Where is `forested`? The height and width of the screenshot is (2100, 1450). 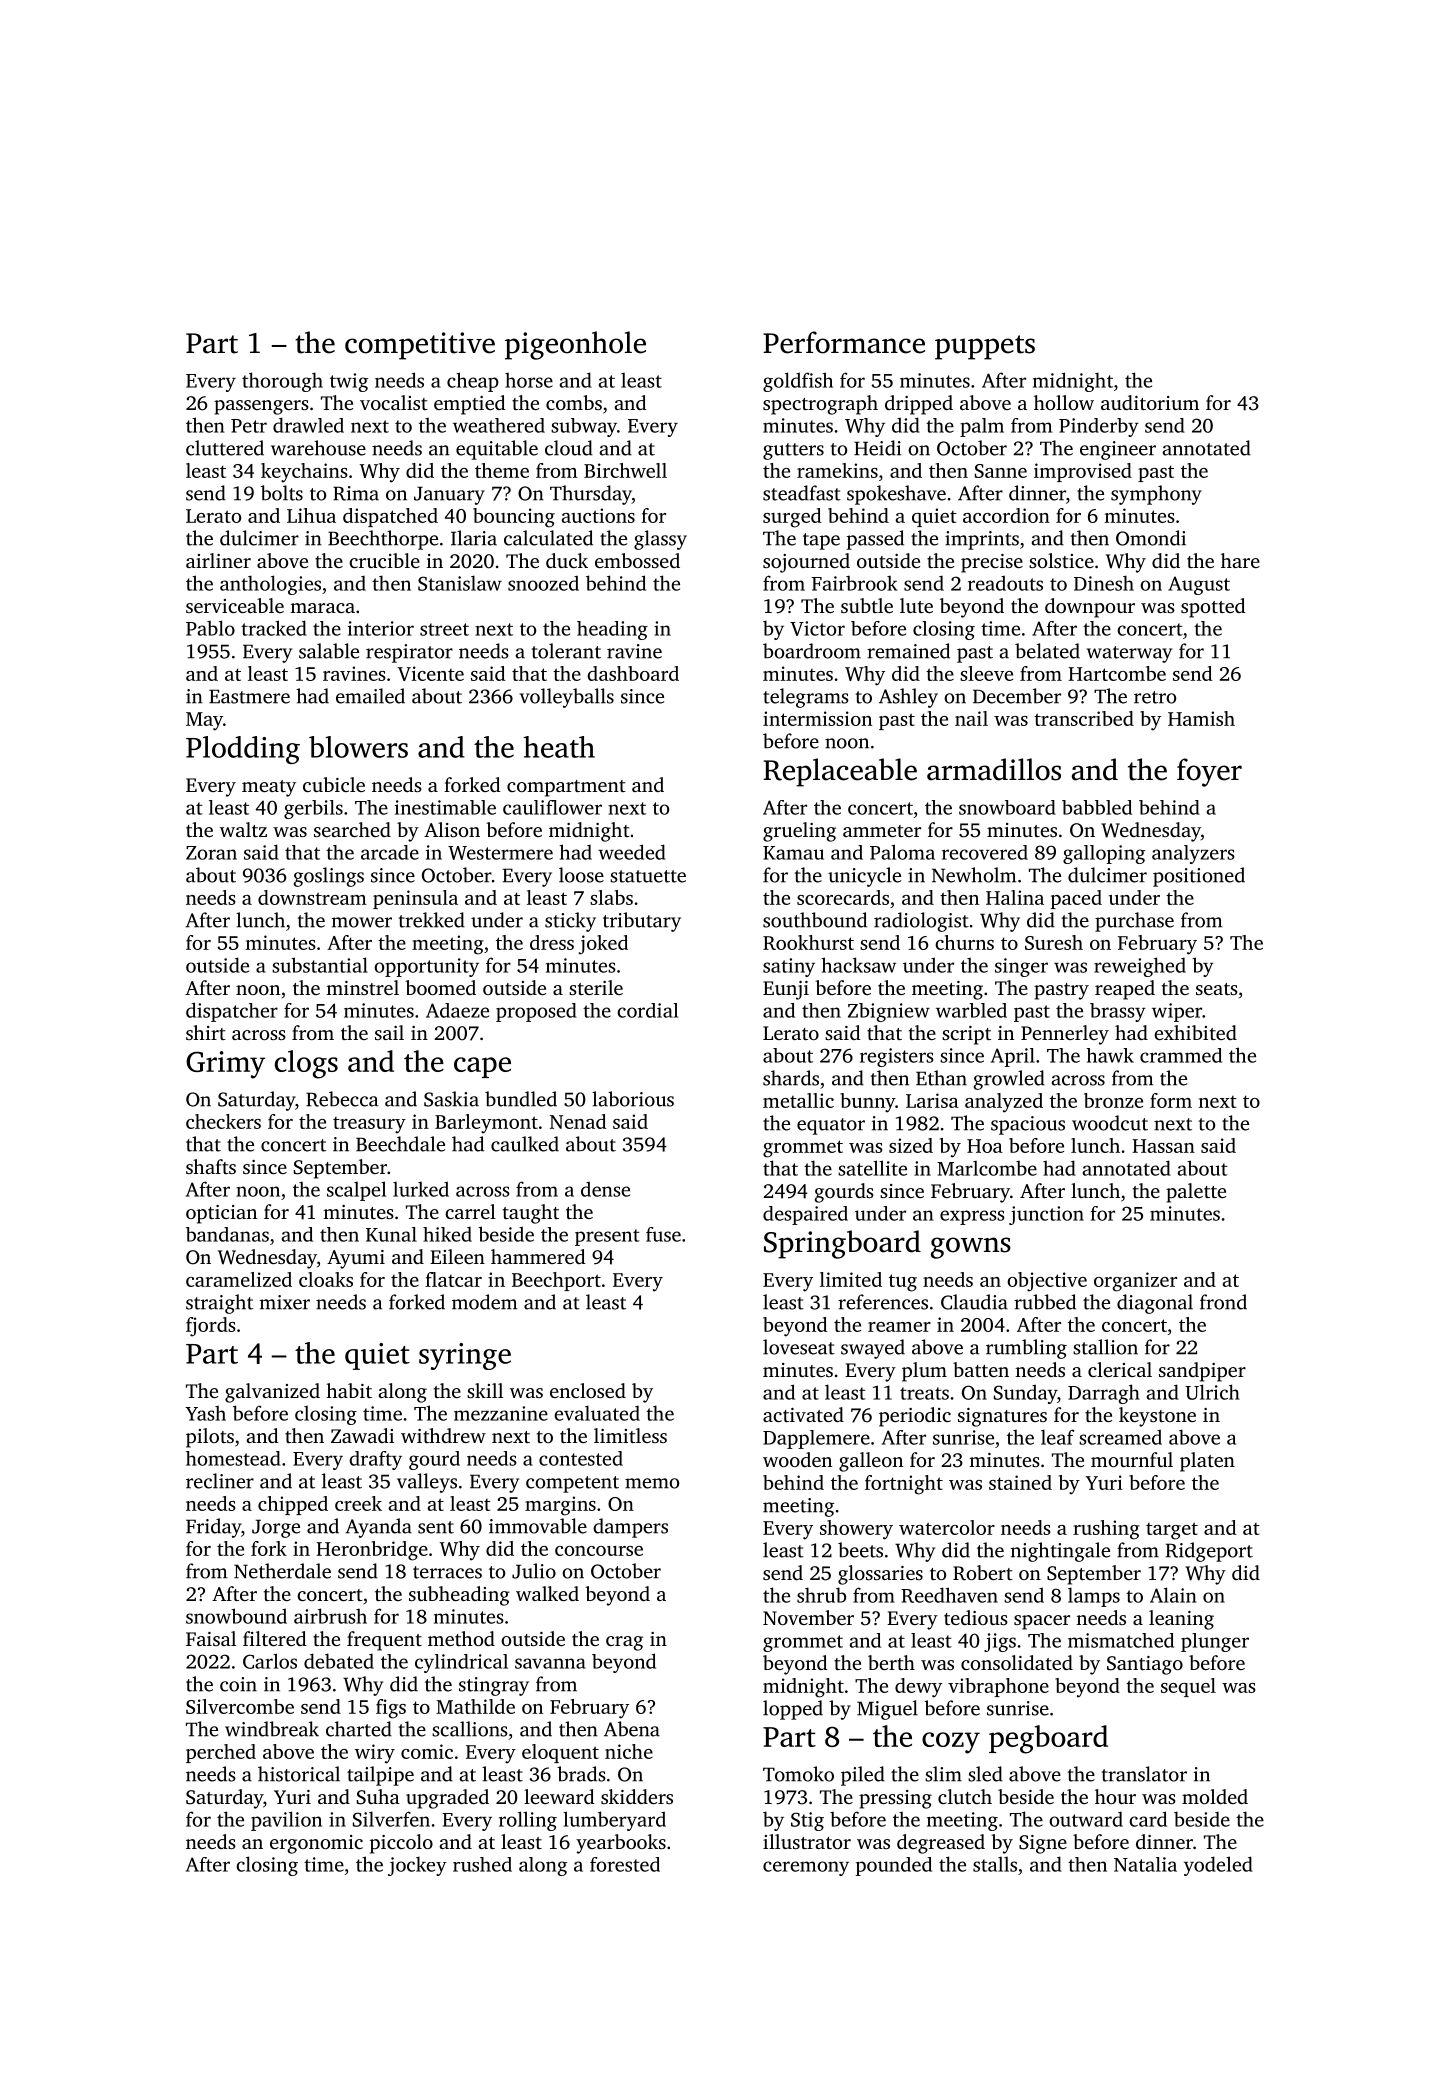
forested is located at coordinates (625, 1864).
